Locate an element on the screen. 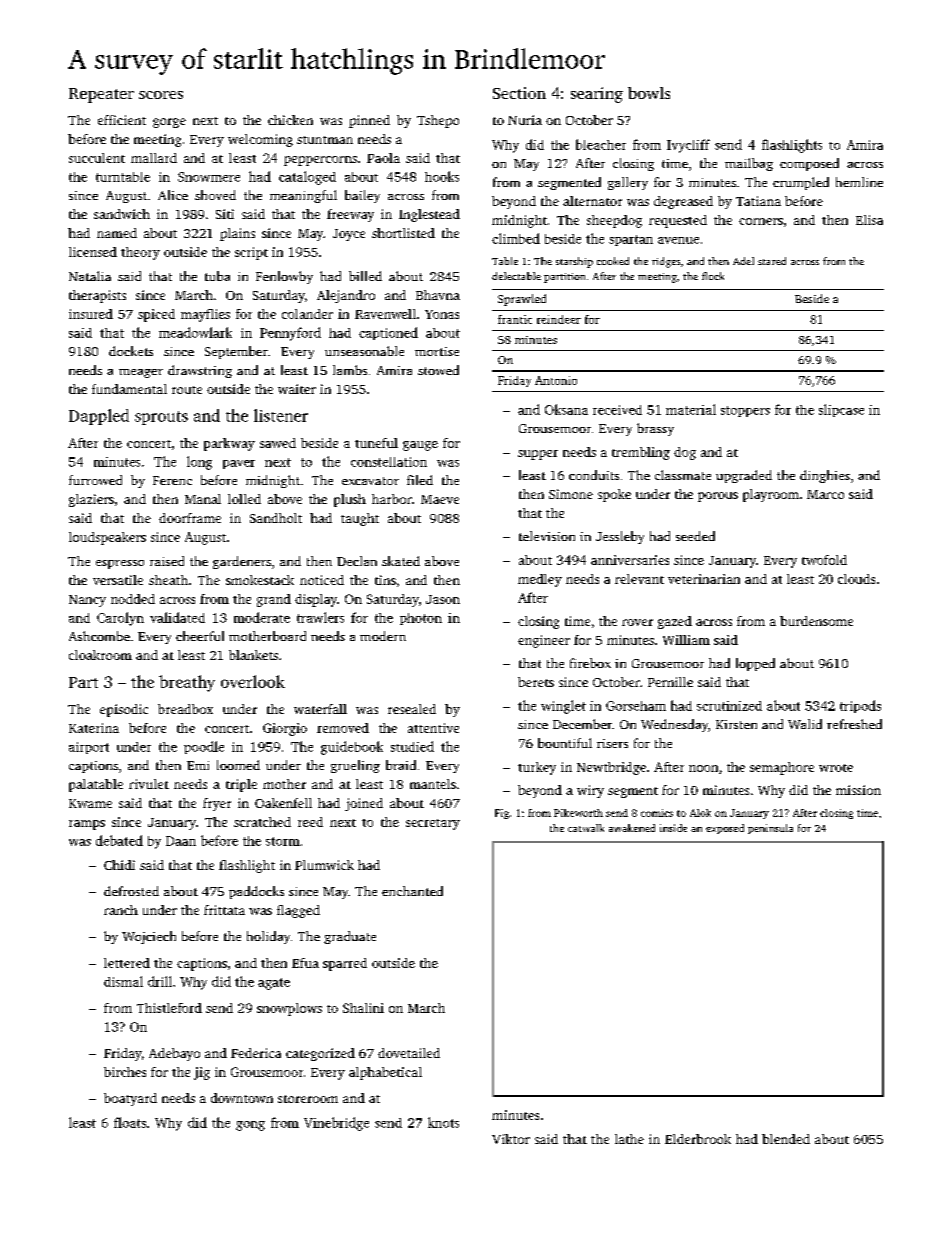  gong is located at coordinates (250, 1126).
